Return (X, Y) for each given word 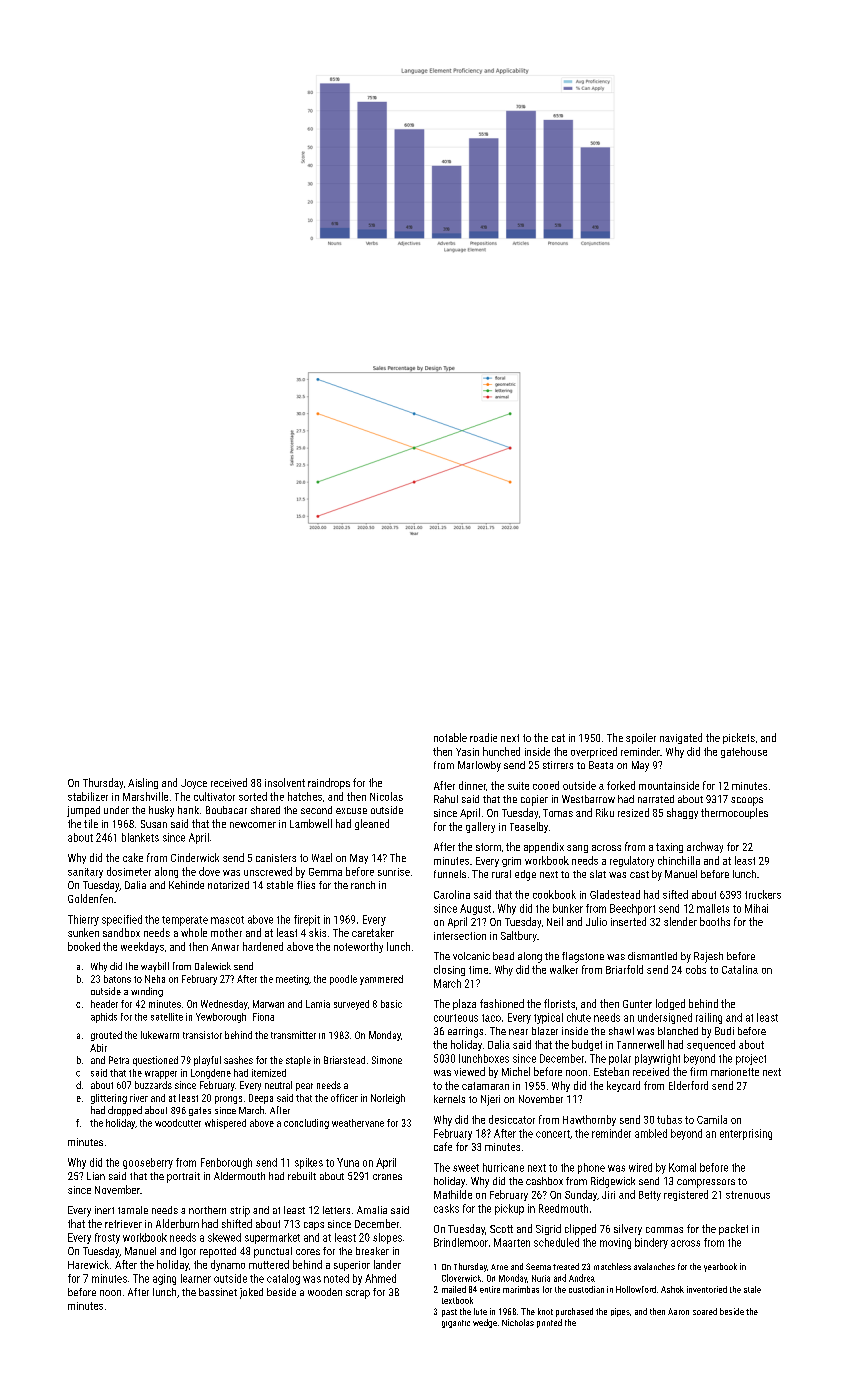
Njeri (490, 1100)
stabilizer (88, 796)
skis (317, 932)
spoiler (641, 738)
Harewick (88, 1264)
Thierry (83, 920)
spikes (309, 1163)
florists (559, 1003)
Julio (596, 921)
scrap (358, 1294)
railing (709, 1018)
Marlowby (479, 766)
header (104, 1004)
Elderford (688, 1085)
